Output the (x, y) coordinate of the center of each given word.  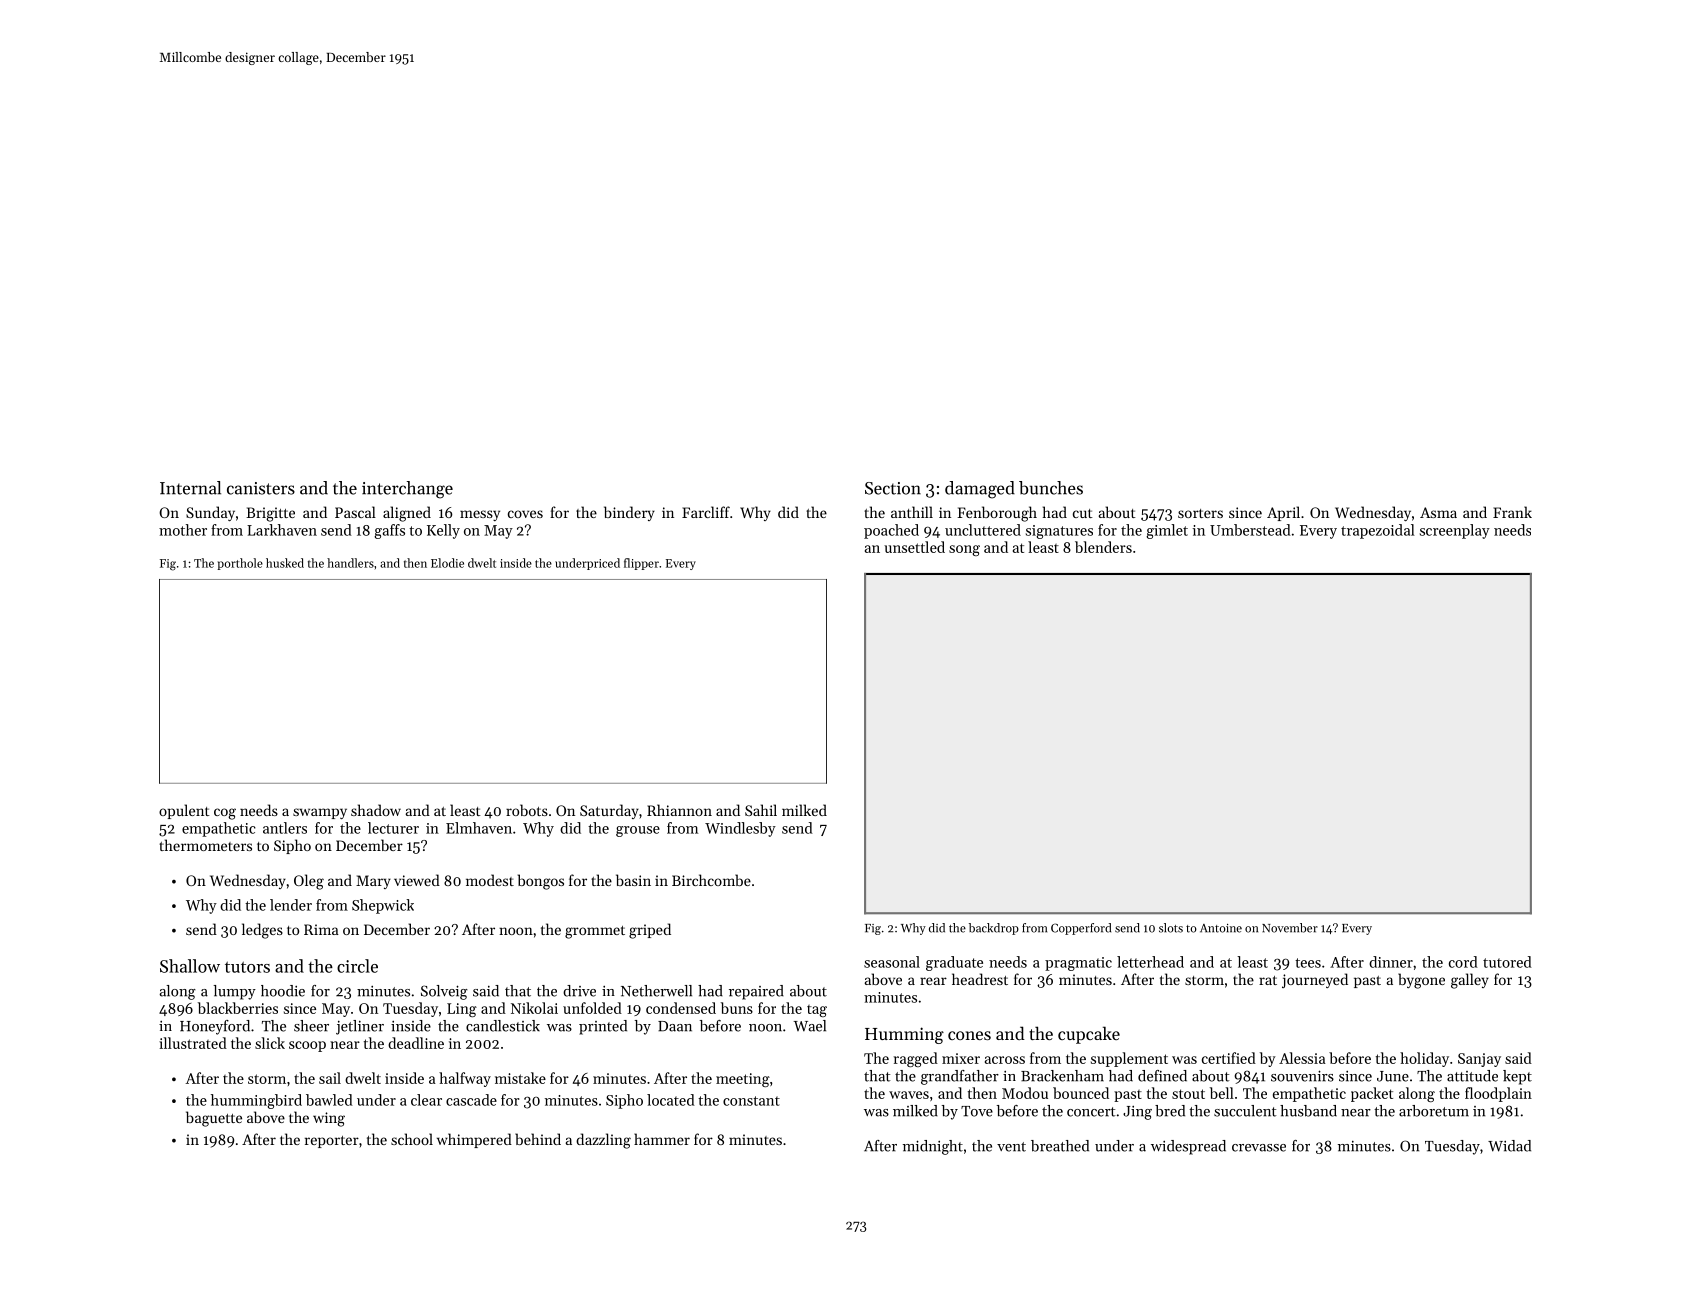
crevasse (1259, 1148)
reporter (332, 1142)
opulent (184, 811)
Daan (675, 1026)
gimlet (1167, 531)
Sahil (761, 810)
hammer (662, 1139)
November (1290, 928)
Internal (190, 488)
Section (893, 488)
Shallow (190, 966)
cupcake (1089, 1035)
